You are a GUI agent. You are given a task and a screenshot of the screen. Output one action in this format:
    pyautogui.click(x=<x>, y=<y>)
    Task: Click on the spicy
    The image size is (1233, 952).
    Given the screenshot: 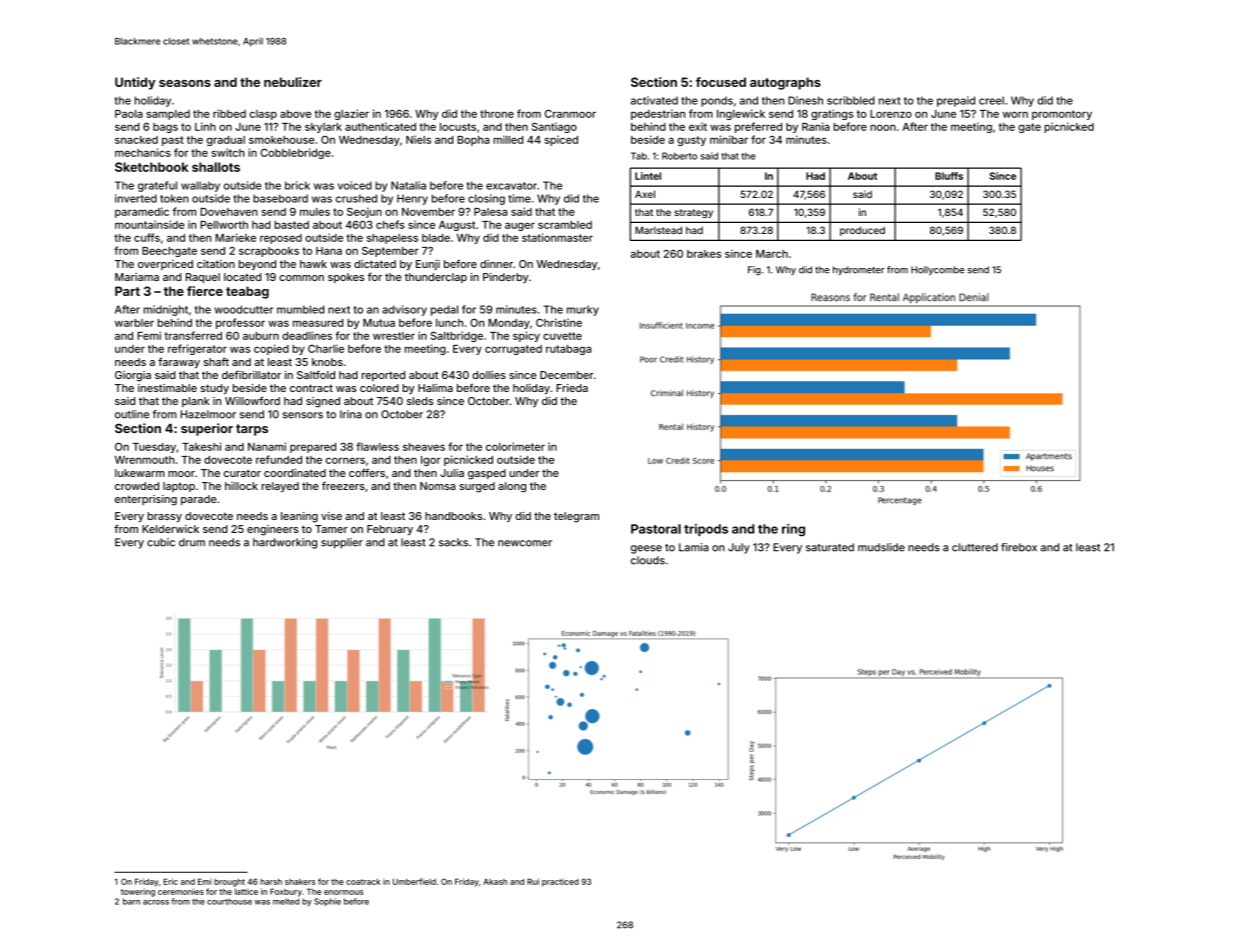 What is the action you would take?
    pyautogui.click(x=526, y=336)
